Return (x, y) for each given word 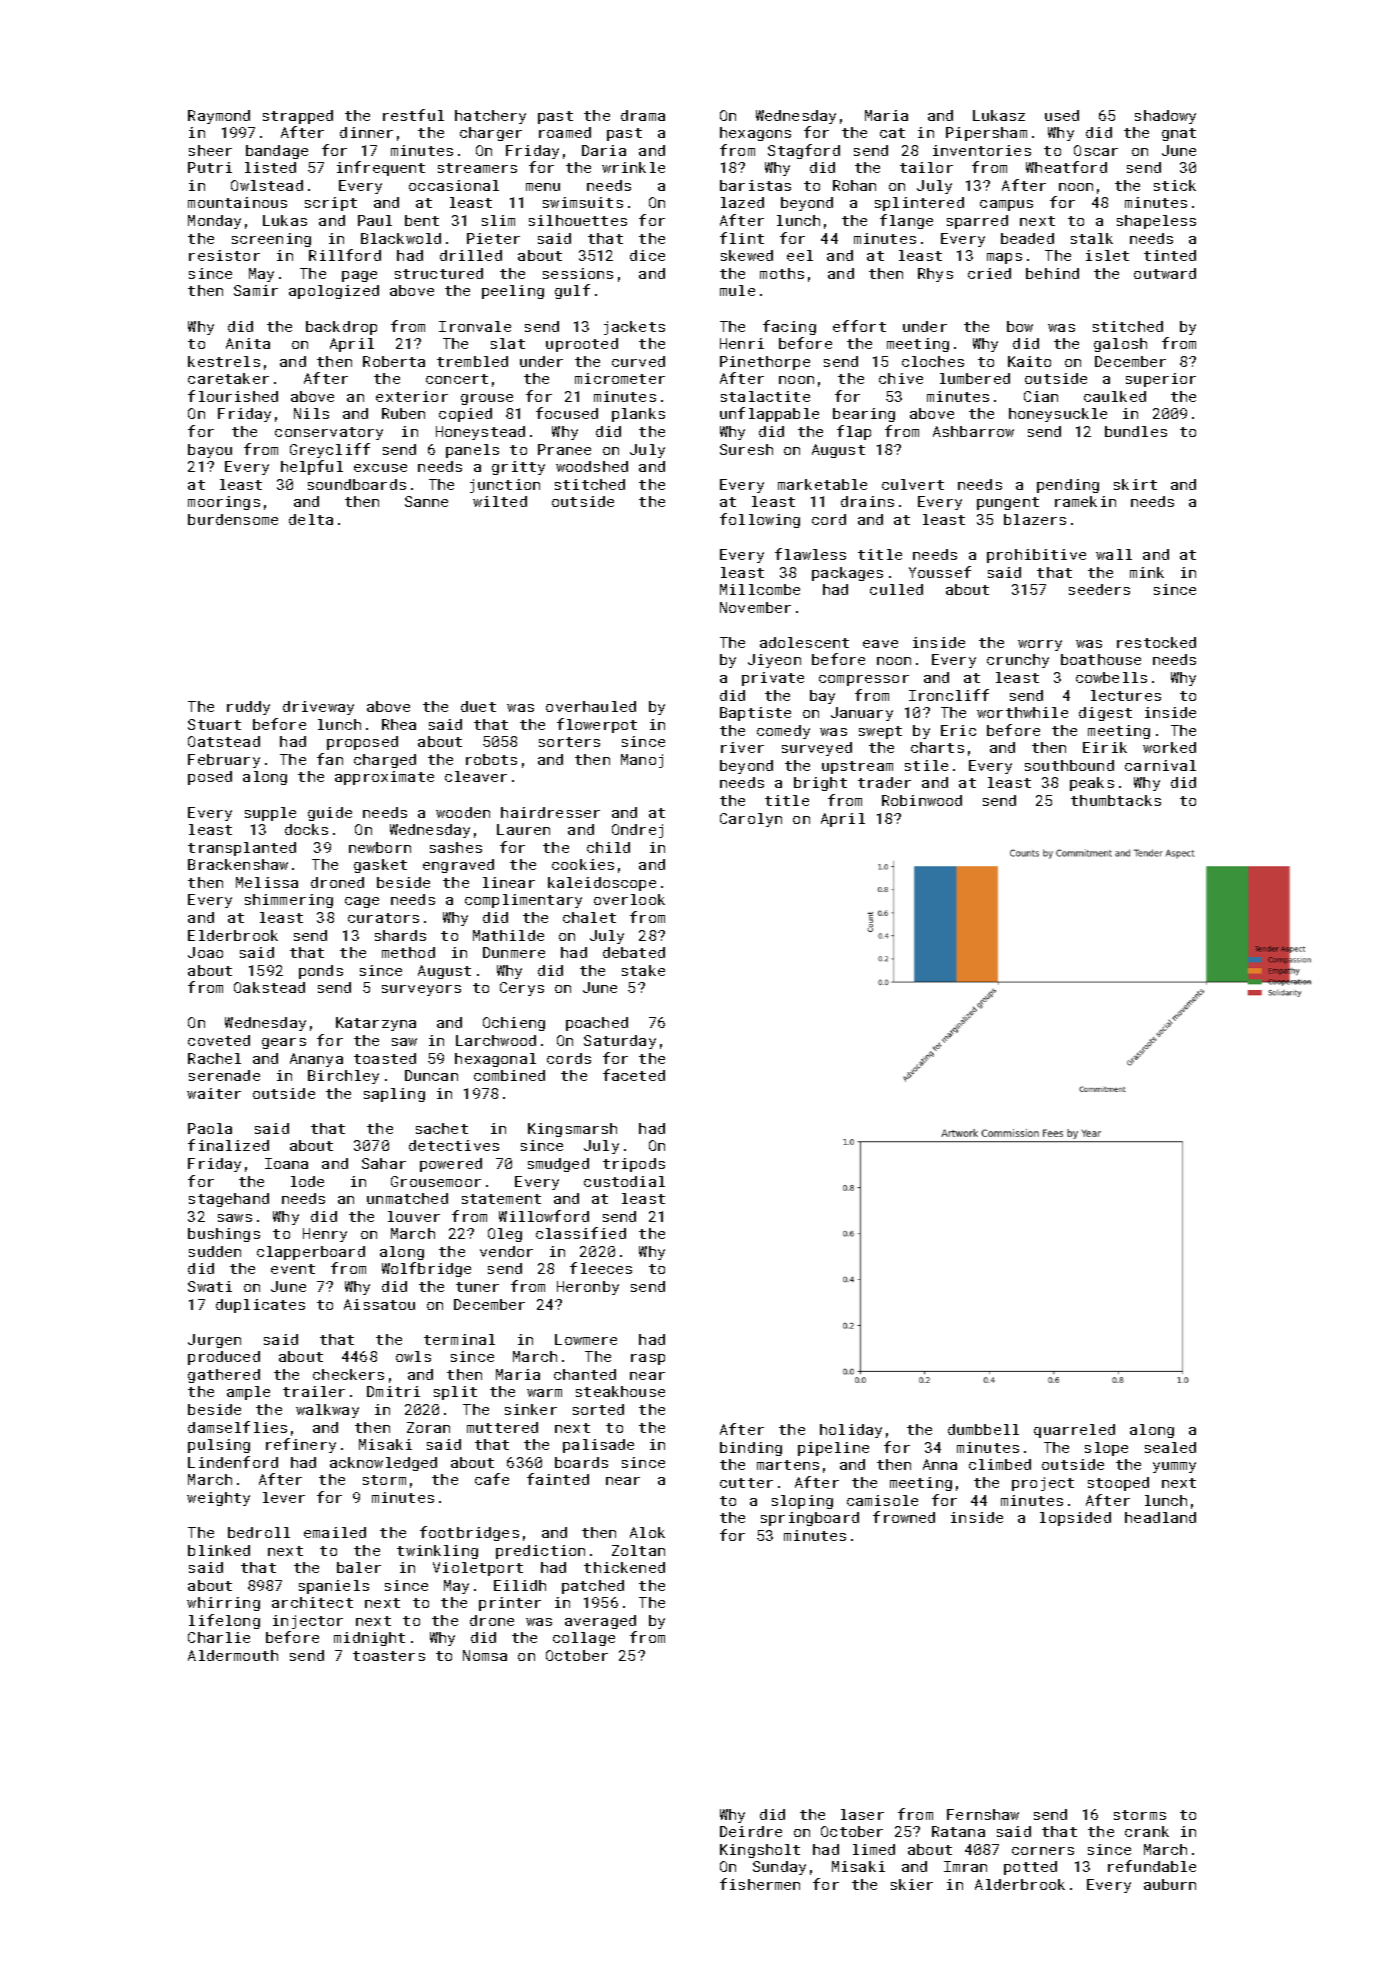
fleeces (601, 1268)
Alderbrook (1020, 1884)
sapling (394, 1095)
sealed (1170, 1447)
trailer (314, 1391)
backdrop (341, 328)
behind (1052, 273)
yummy (1174, 1467)
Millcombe (760, 589)
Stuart (214, 724)
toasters (389, 1656)
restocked (1156, 642)
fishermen (760, 1884)
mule (737, 290)
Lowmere (586, 1339)
